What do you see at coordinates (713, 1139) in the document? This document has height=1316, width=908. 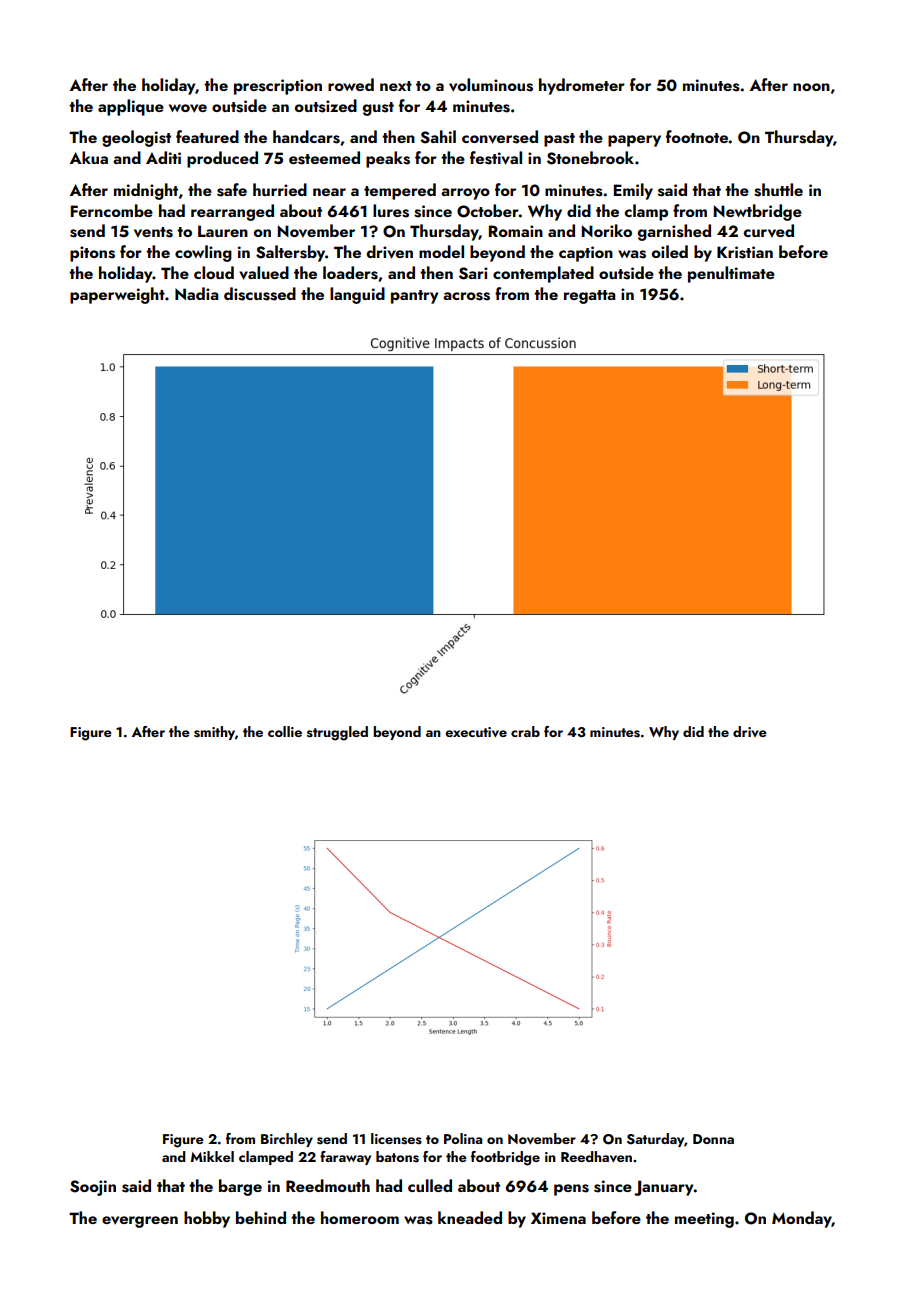 I see `Donna` at bounding box center [713, 1139].
